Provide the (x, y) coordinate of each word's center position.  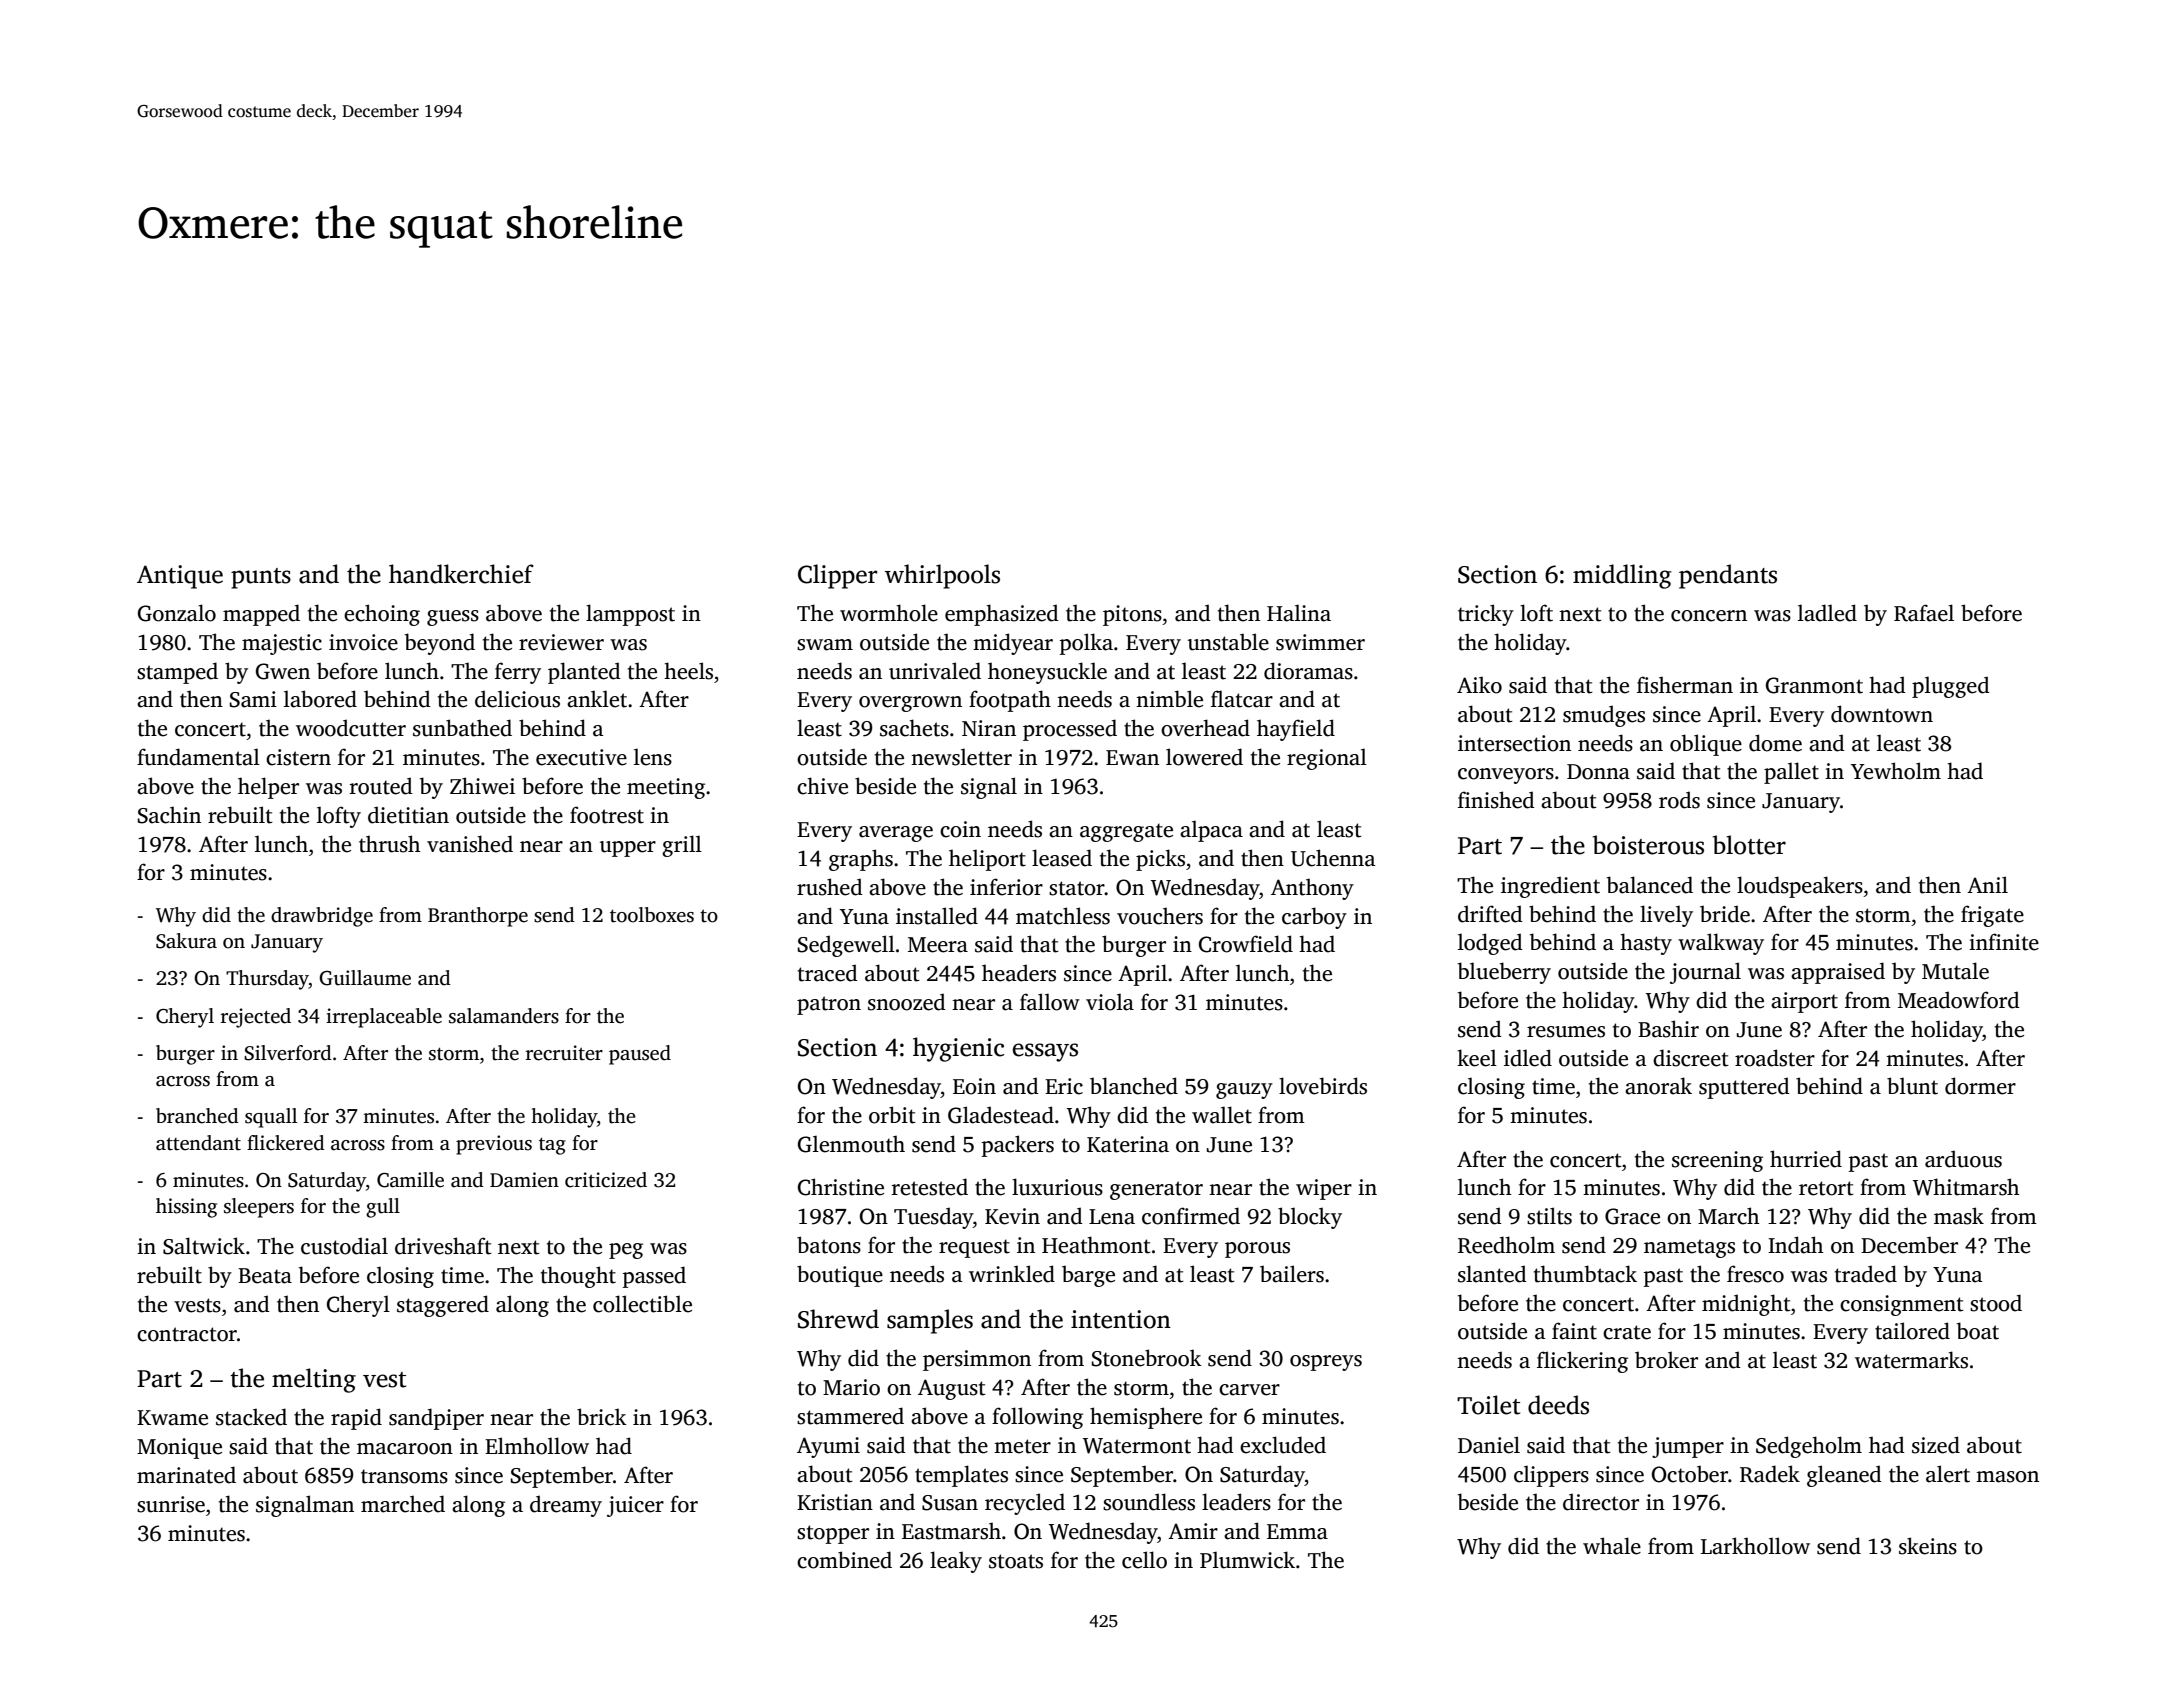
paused (640, 1055)
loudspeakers (1800, 887)
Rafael (1924, 613)
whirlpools (942, 576)
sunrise (171, 1504)
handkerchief (461, 574)
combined (844, 1560)
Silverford (288, 1053)
